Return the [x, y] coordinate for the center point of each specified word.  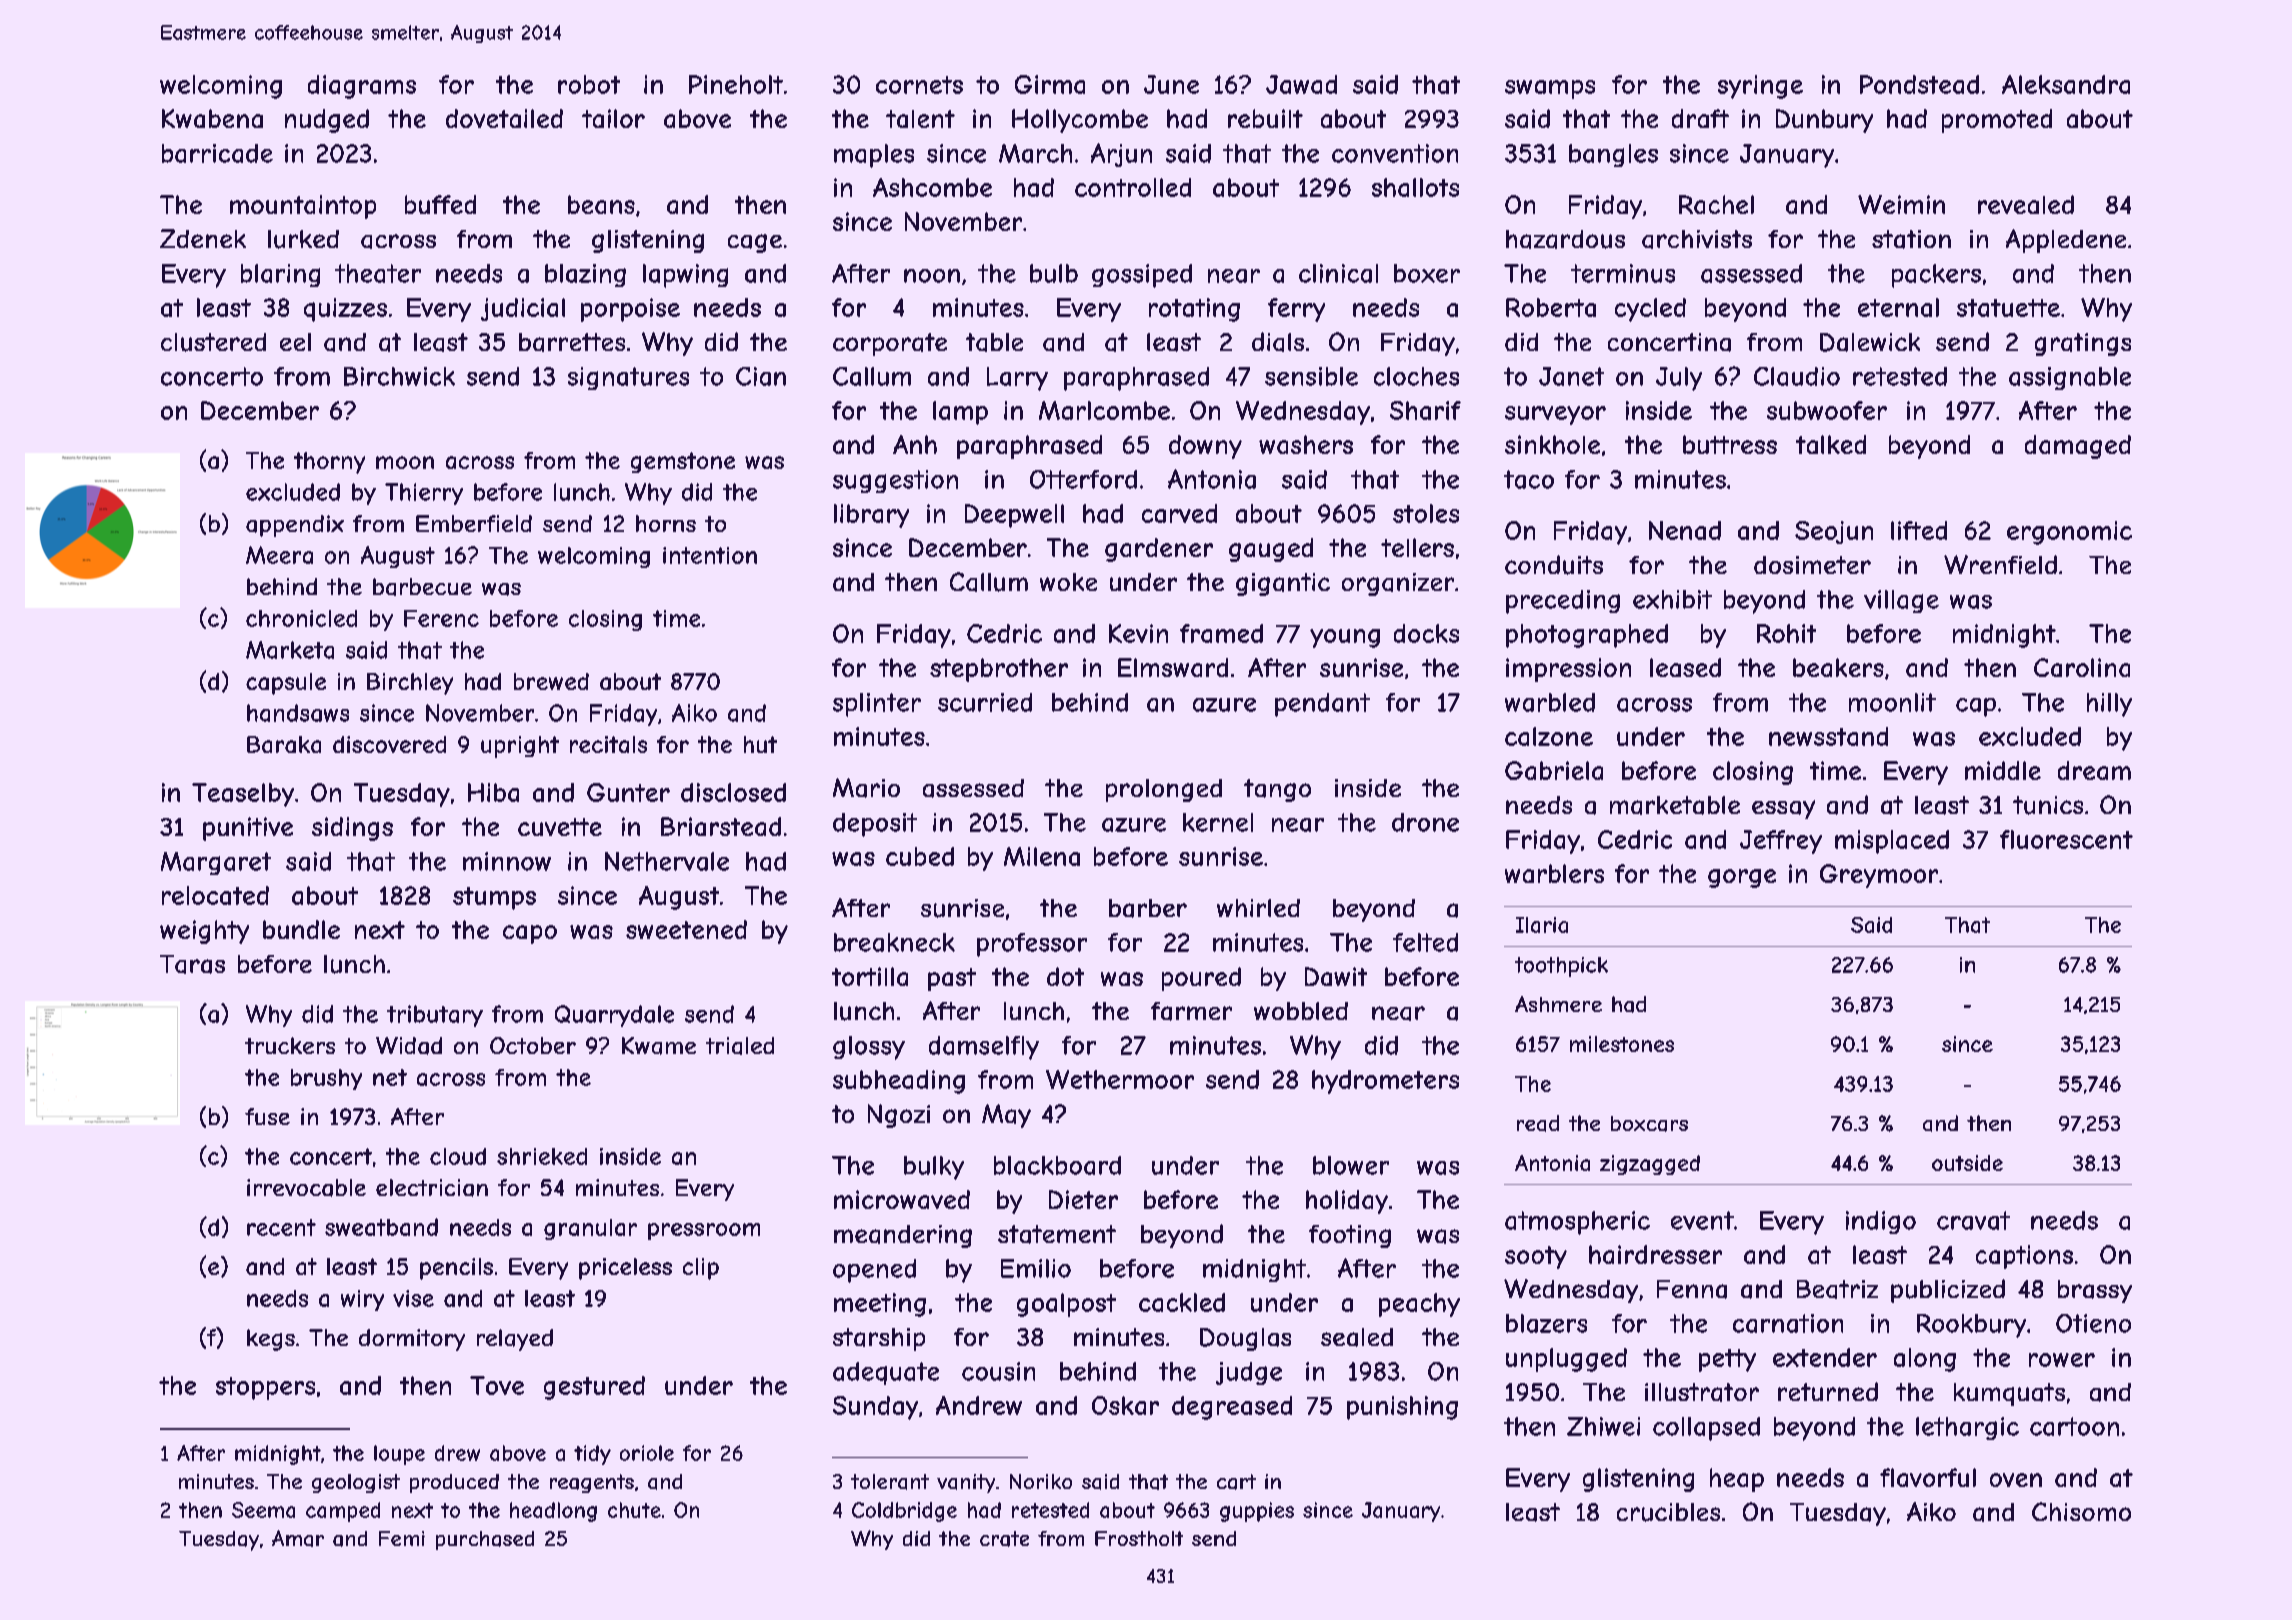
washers [1306, 444]
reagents [592, 1483]
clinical [1338, 273]
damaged [2078, 447]
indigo [1881, 1222]
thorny [329, 463]
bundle [301, 929]
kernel [1218, 822]
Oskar [1125, 1405]
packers [1936, 276]
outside [1967, 1163]
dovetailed [504, 118]
